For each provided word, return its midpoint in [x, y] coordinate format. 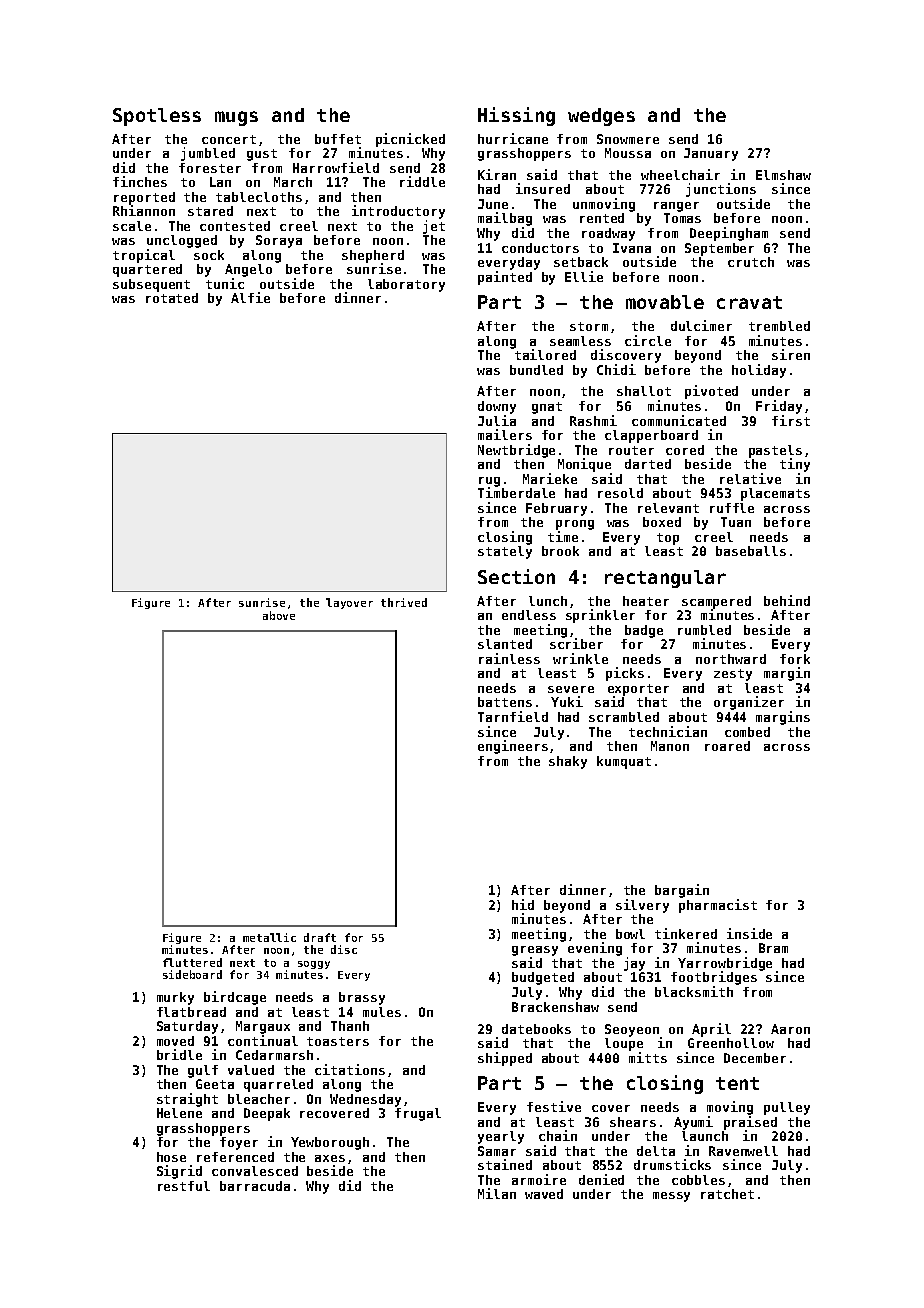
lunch [548, 601]
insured [543, 188]
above [279, 615]
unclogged [182, 241]
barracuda [255, 1186]
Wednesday [365, 1100]
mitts [648, 1057]
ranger [676, 207]
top [668, 539]
